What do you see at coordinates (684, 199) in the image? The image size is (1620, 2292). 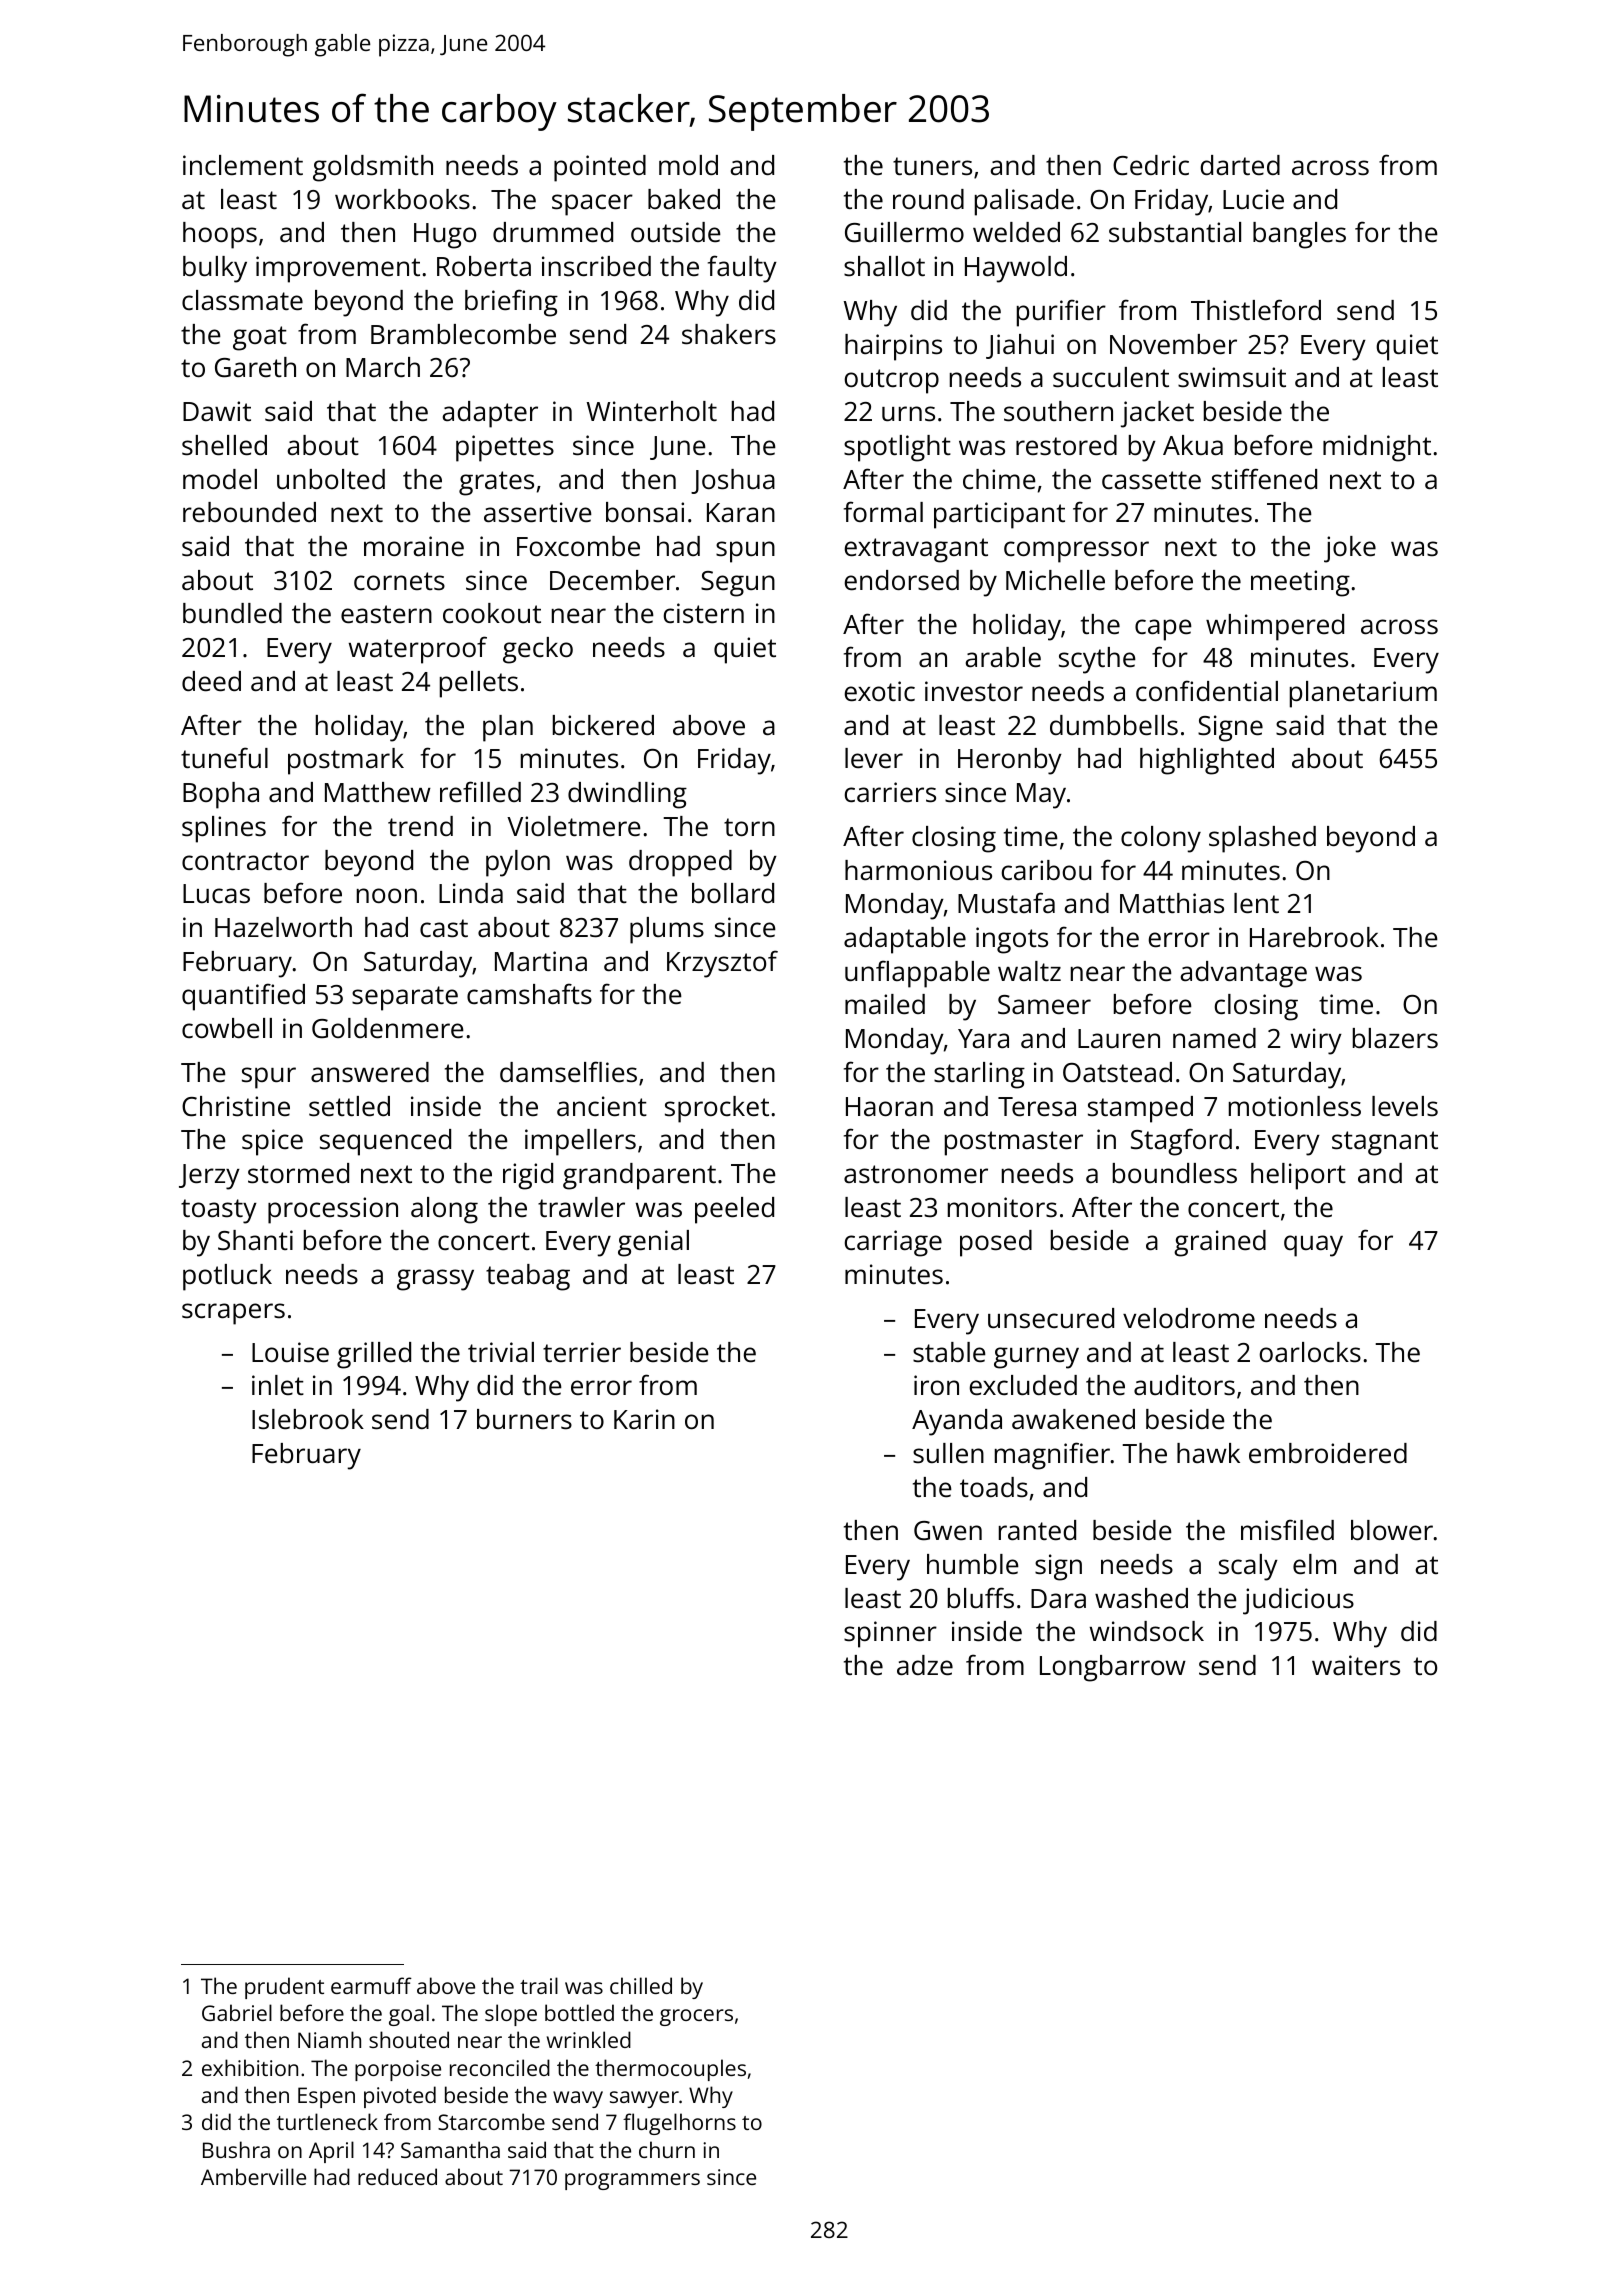 I see `baked` at bounding box center [684, 199].
